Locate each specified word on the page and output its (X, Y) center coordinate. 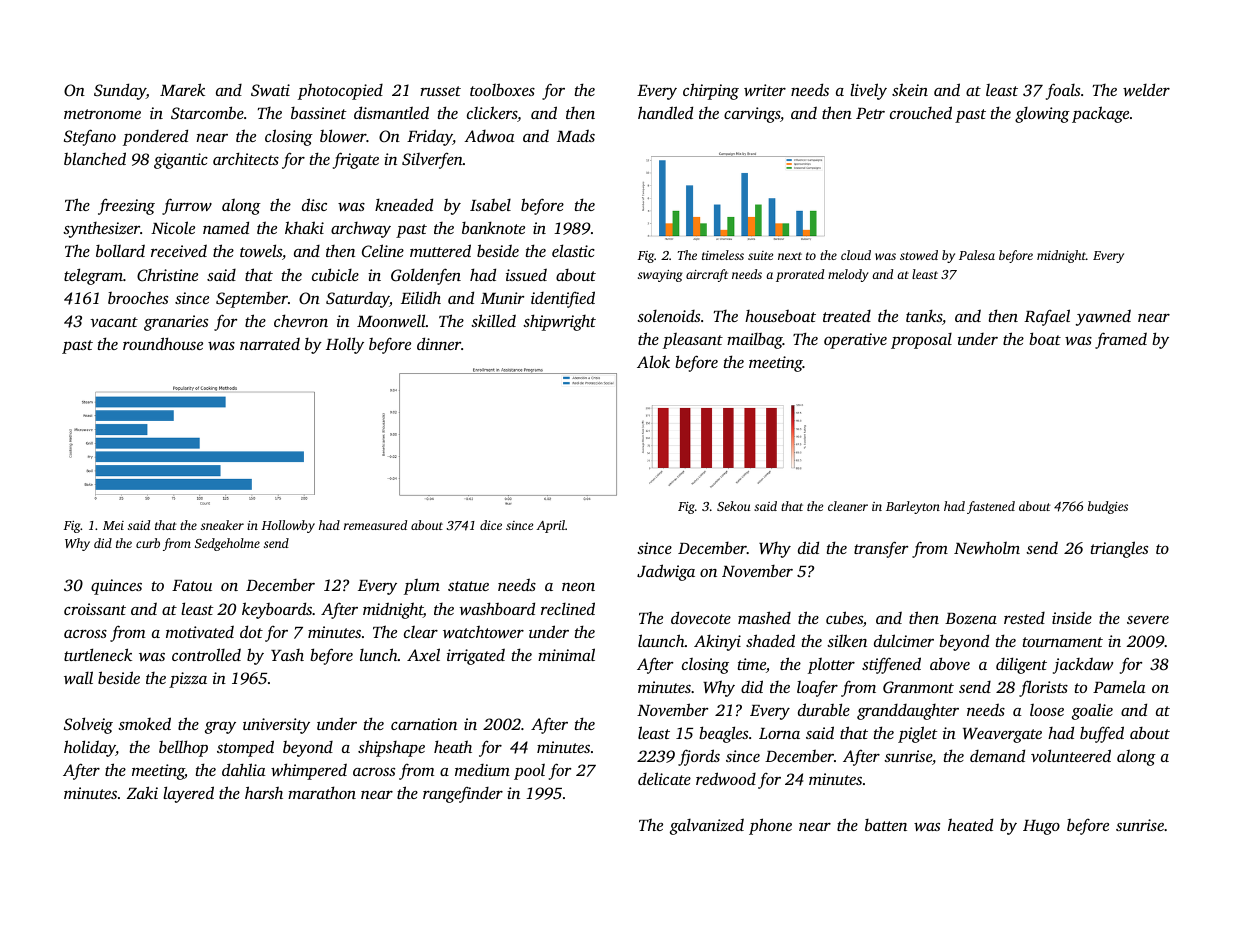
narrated (270, 343)
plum (422, 586)
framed (1121, 340)
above (950, 663)
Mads (576, 135)
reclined (568, 608)
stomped (245, 748)
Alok (653, 361)
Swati (270, 90)
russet (440, 91)
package (1100, 114)
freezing (126, 206)
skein (910, 89)
